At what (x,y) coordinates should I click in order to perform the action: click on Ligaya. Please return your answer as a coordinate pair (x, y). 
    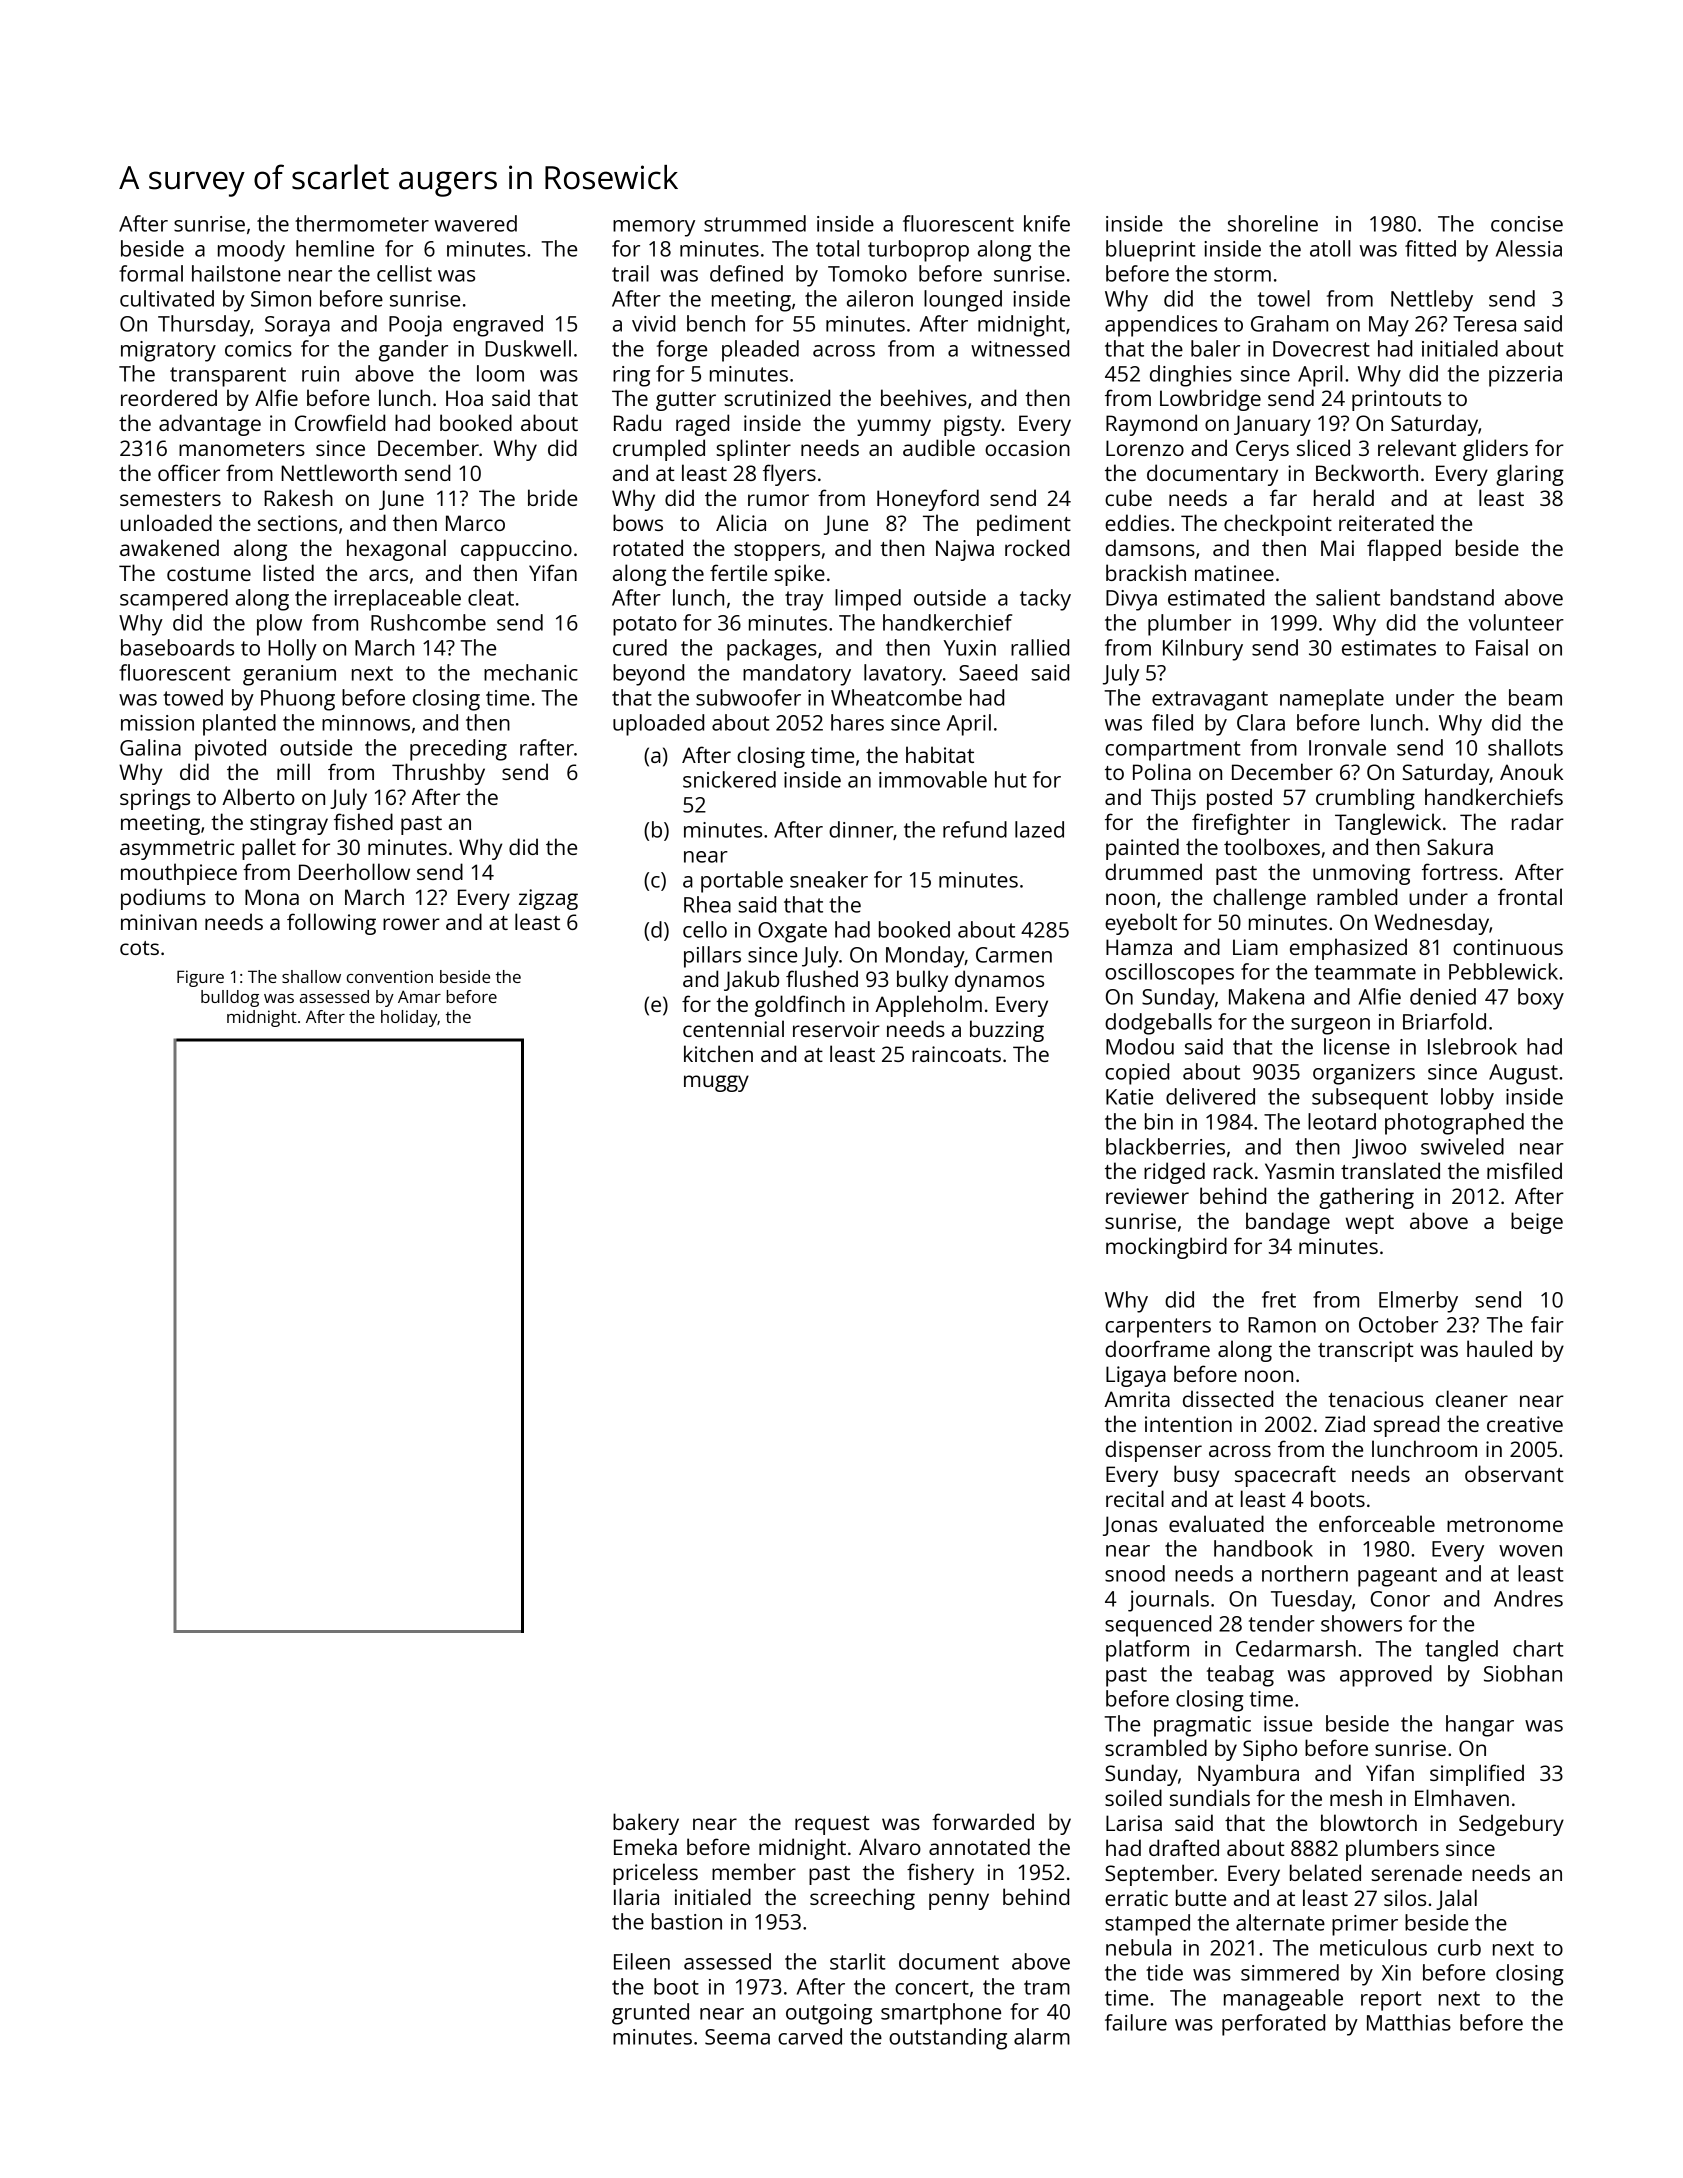
    Looking at the image, I should click on (1136, 1376).
